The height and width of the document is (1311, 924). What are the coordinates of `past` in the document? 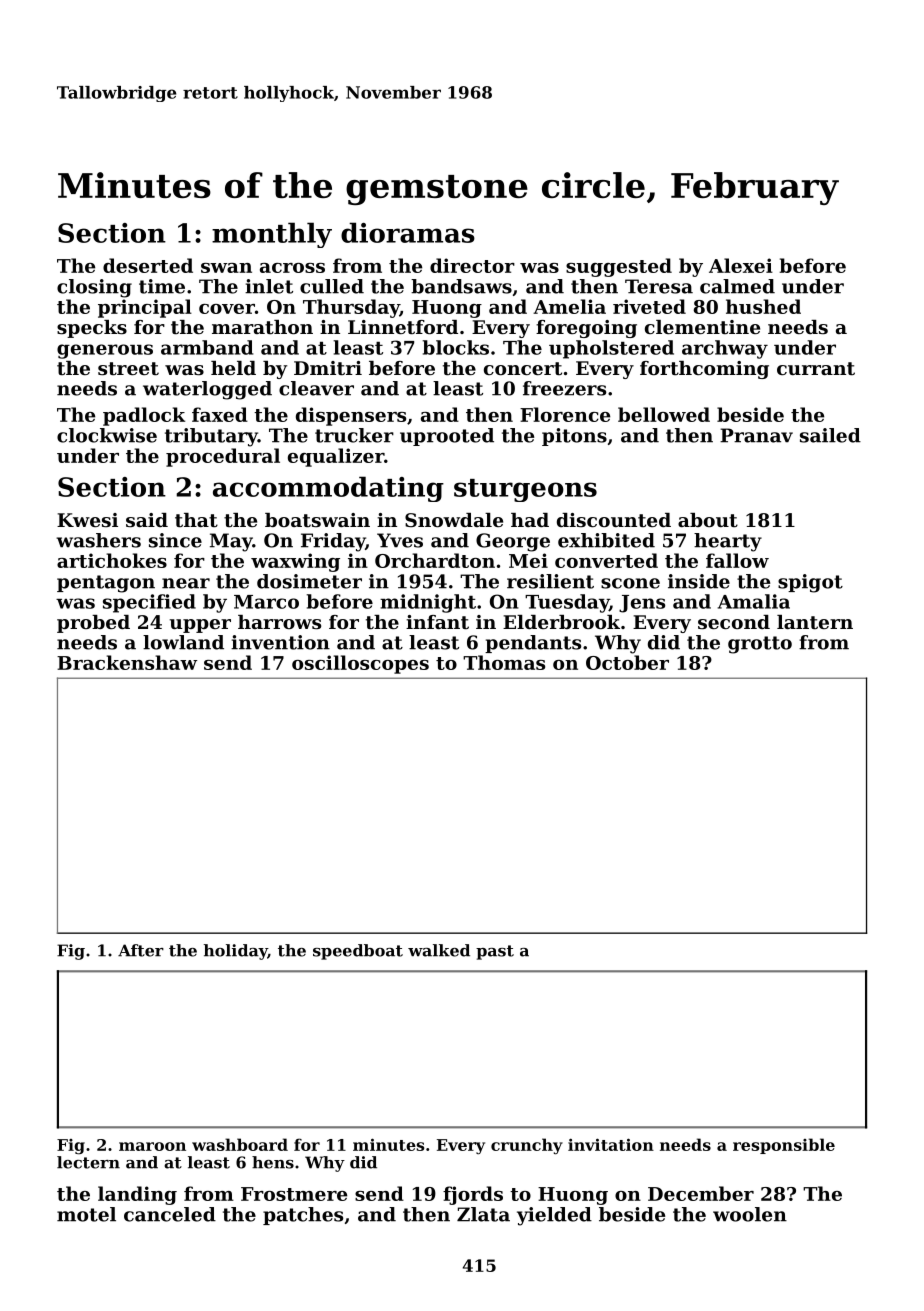 It's located at (495, 952).
